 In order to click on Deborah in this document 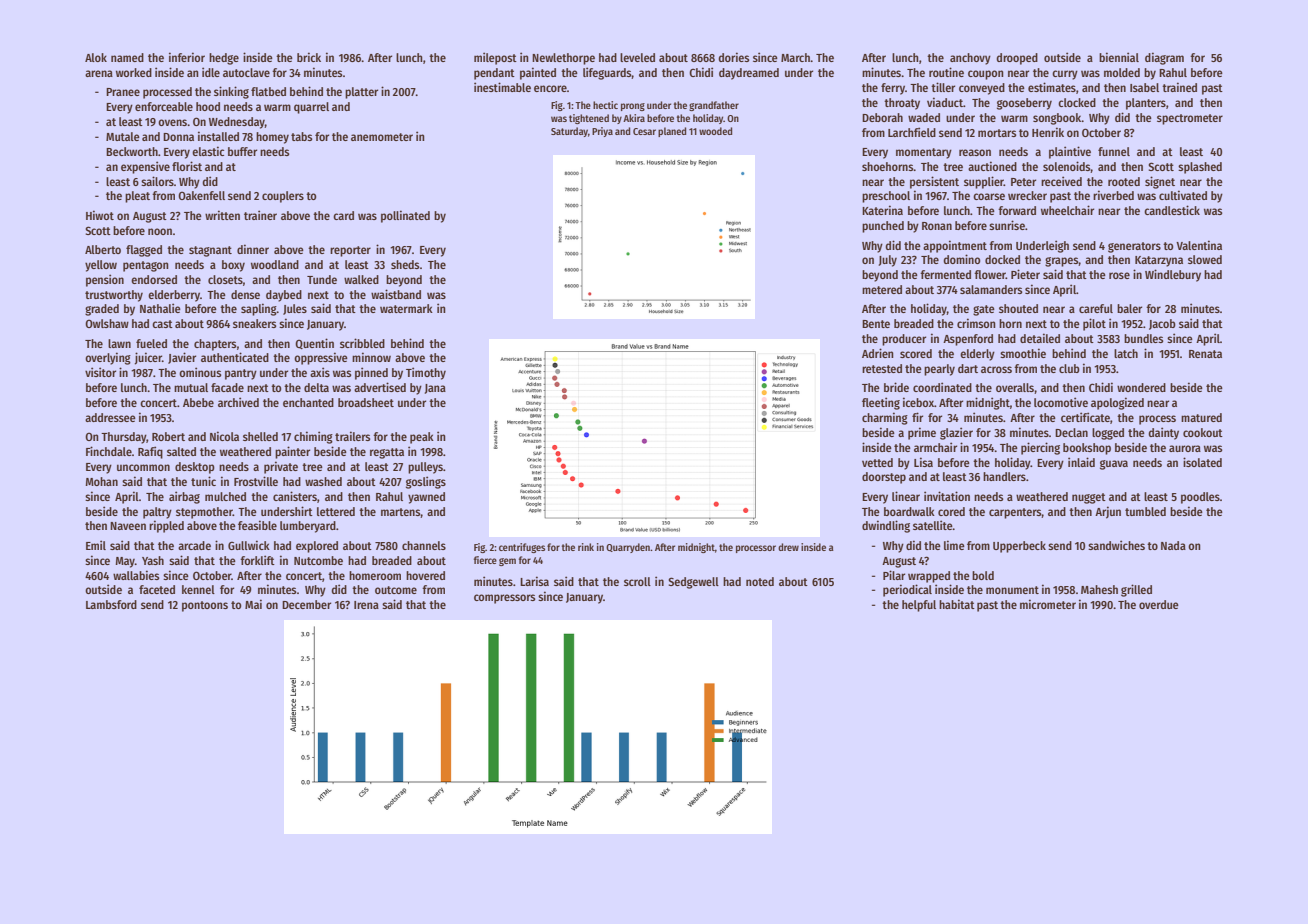, I will do `click(882, 117)`.
